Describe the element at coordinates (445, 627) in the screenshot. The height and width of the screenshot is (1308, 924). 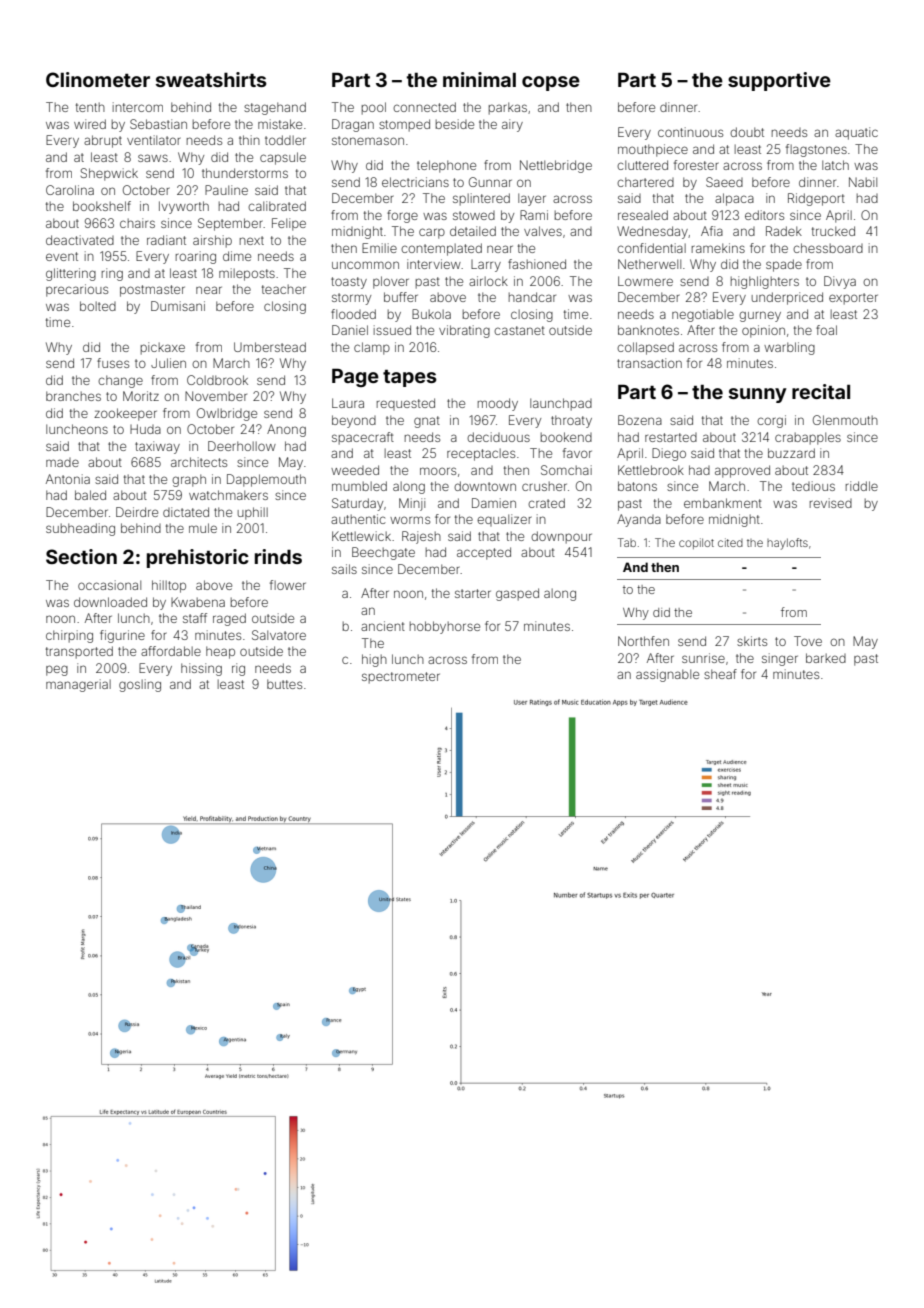
I see `hobbyhorse` at that location.
